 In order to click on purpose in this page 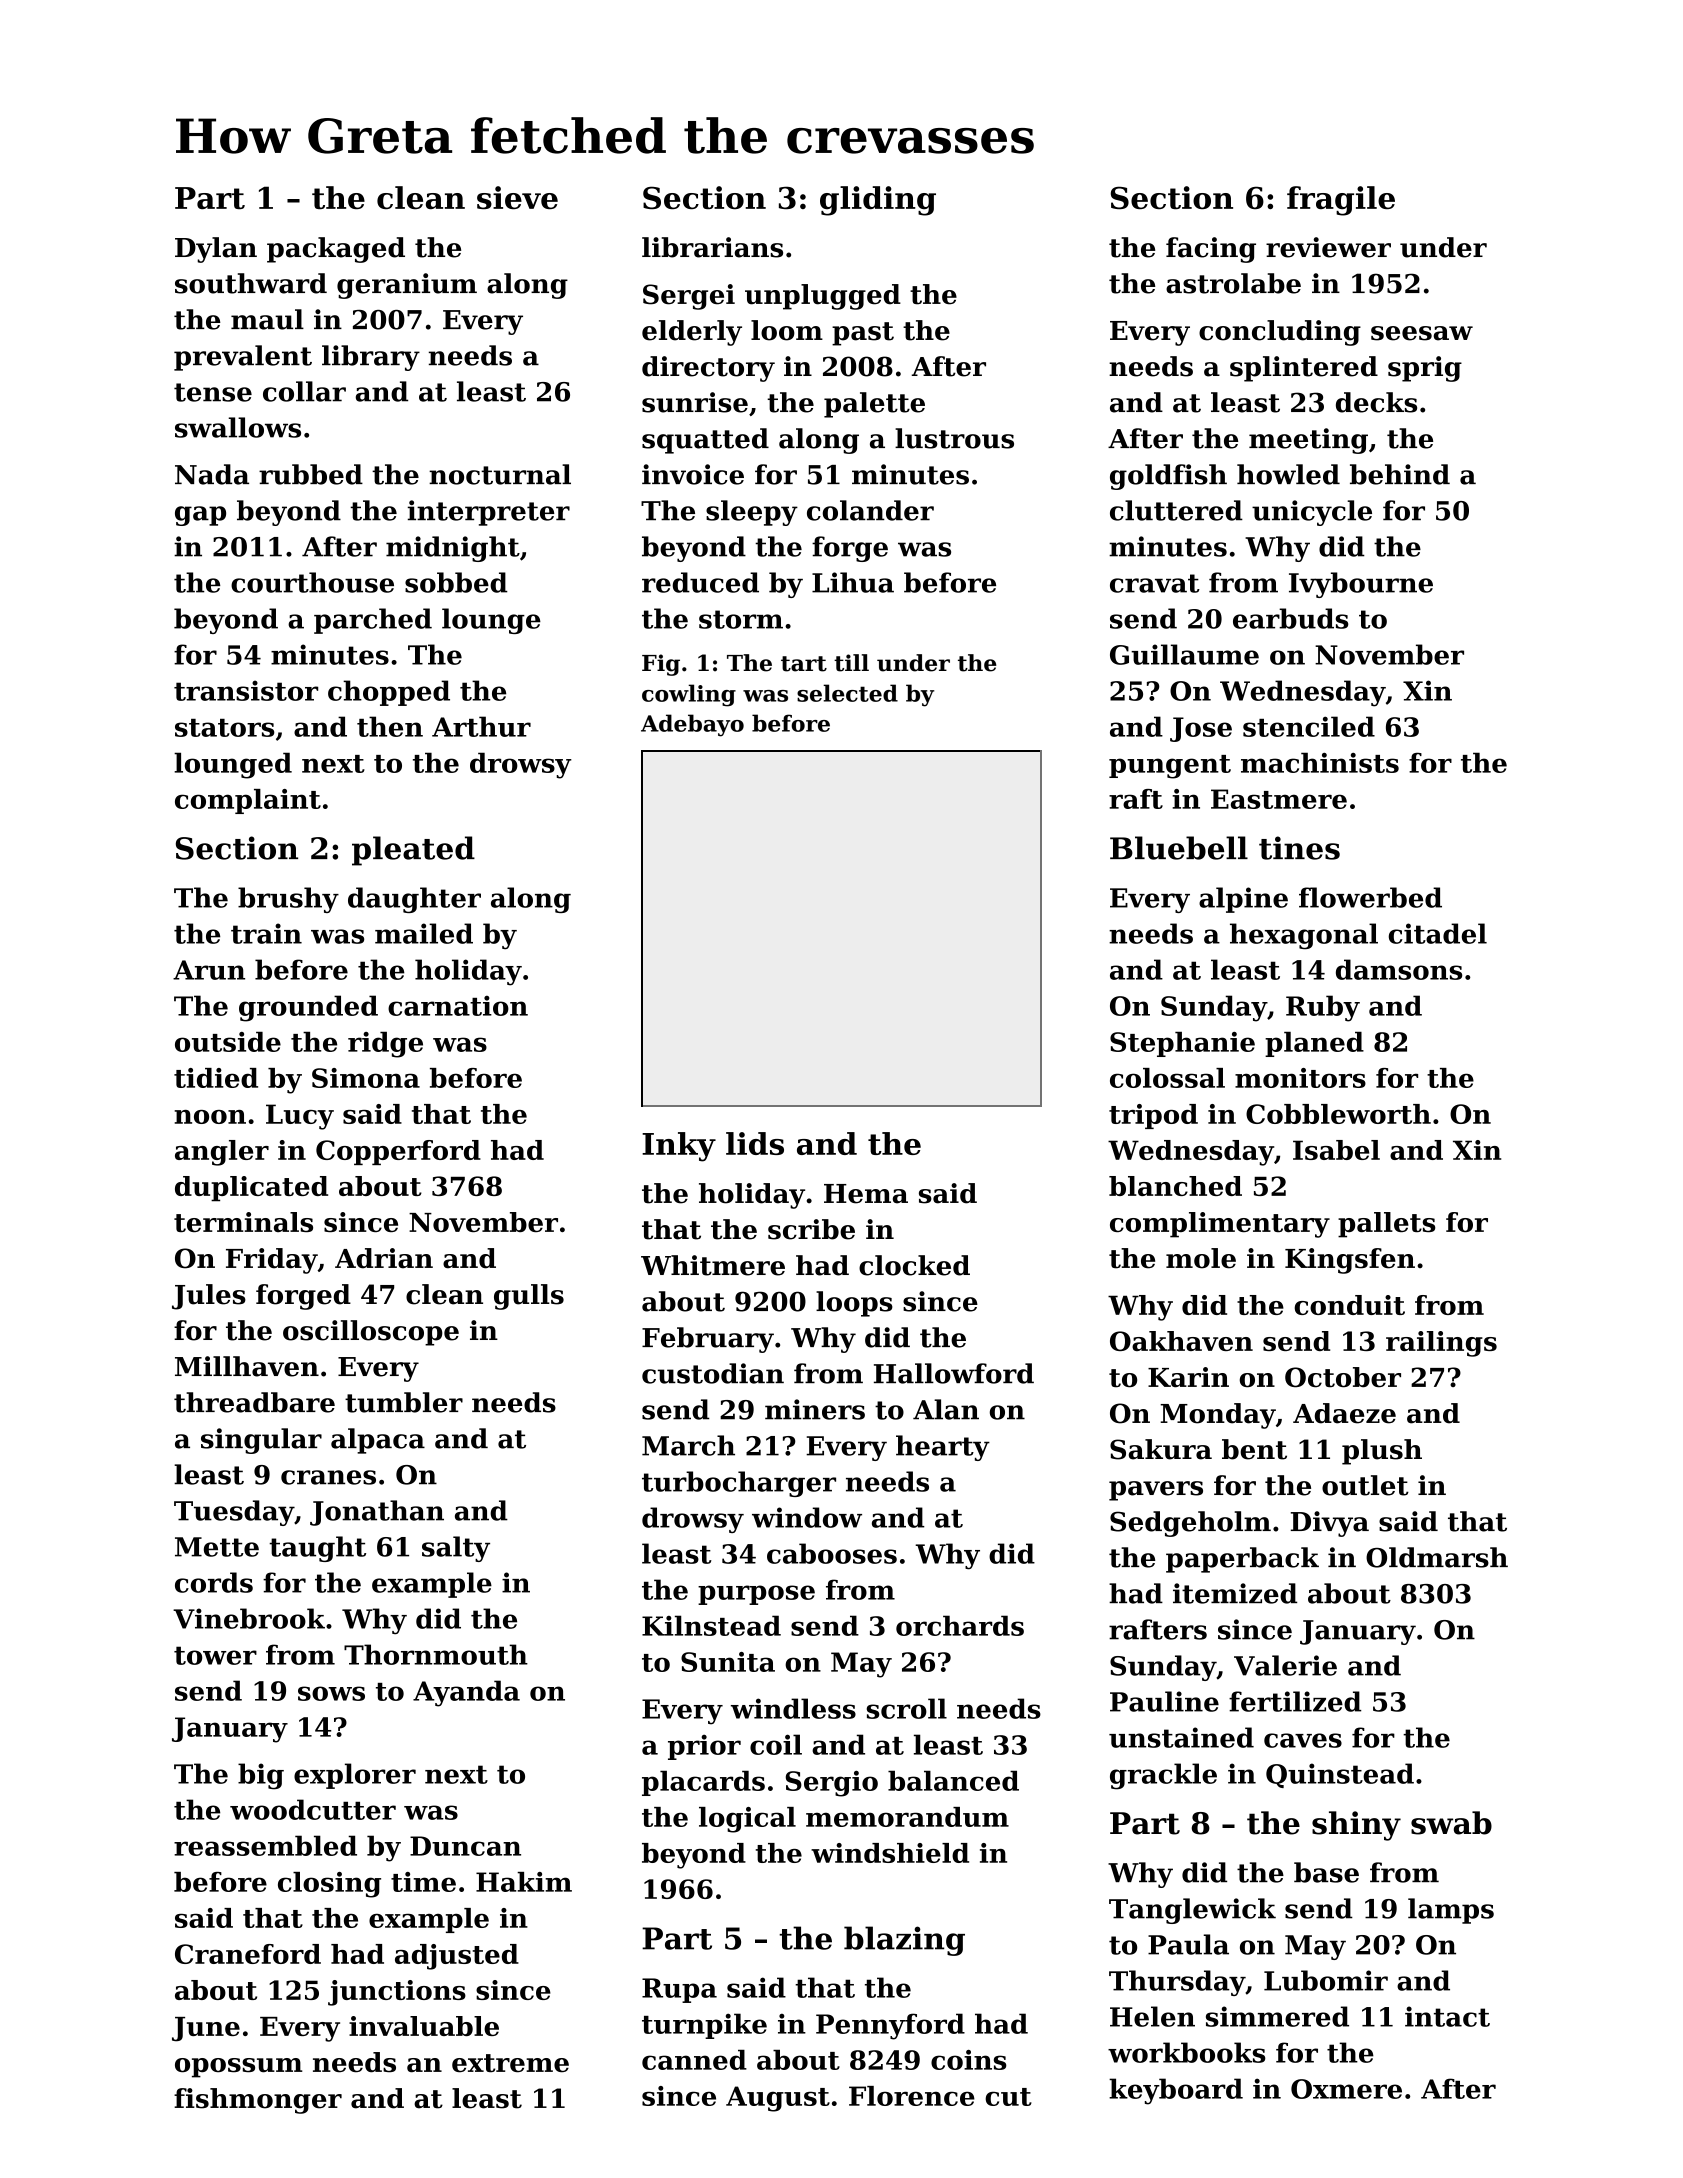, I will do `click(756, 1595)`.
